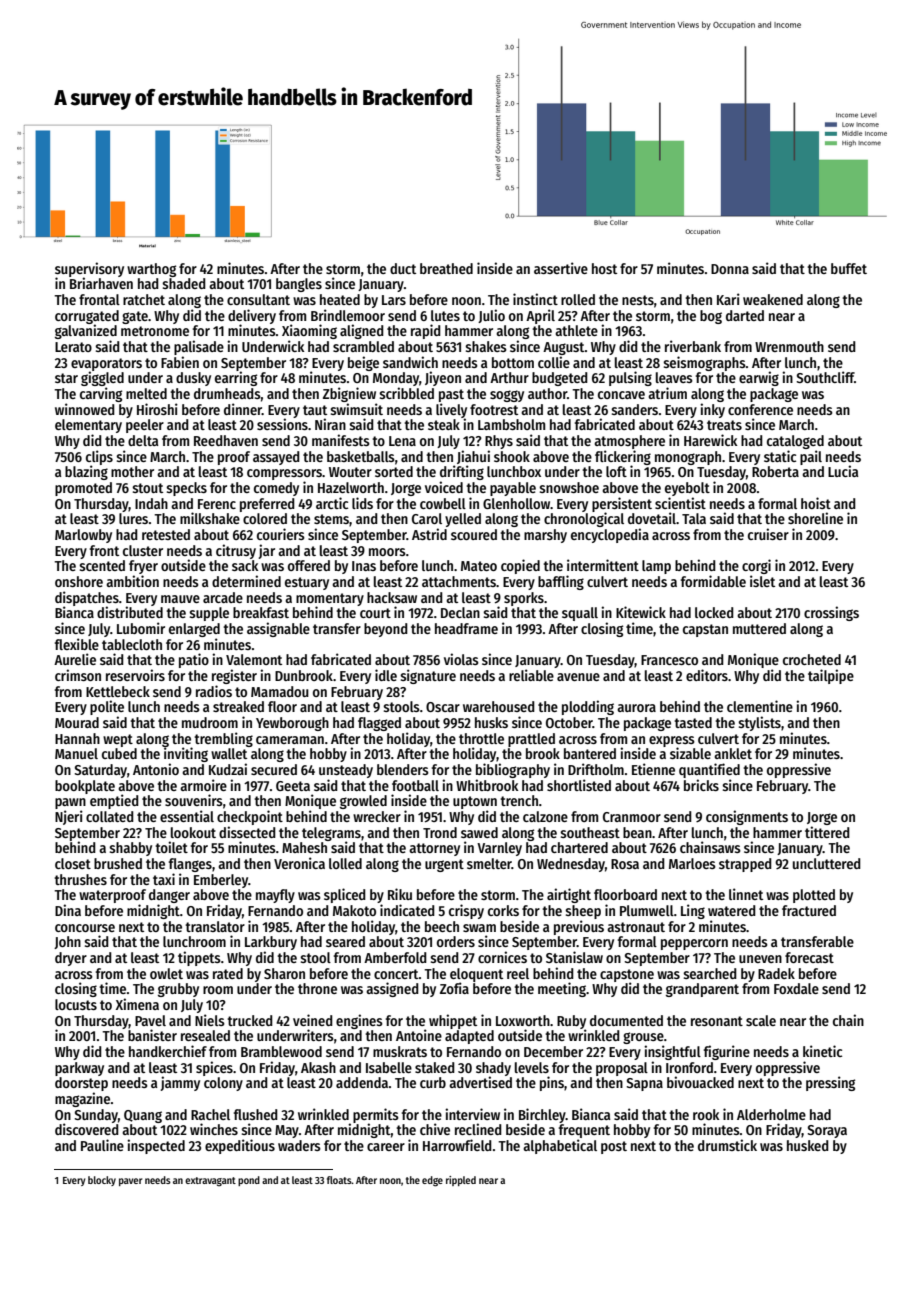 The image size is (924, 1308). I want to click on translator, so click(215, 926).
